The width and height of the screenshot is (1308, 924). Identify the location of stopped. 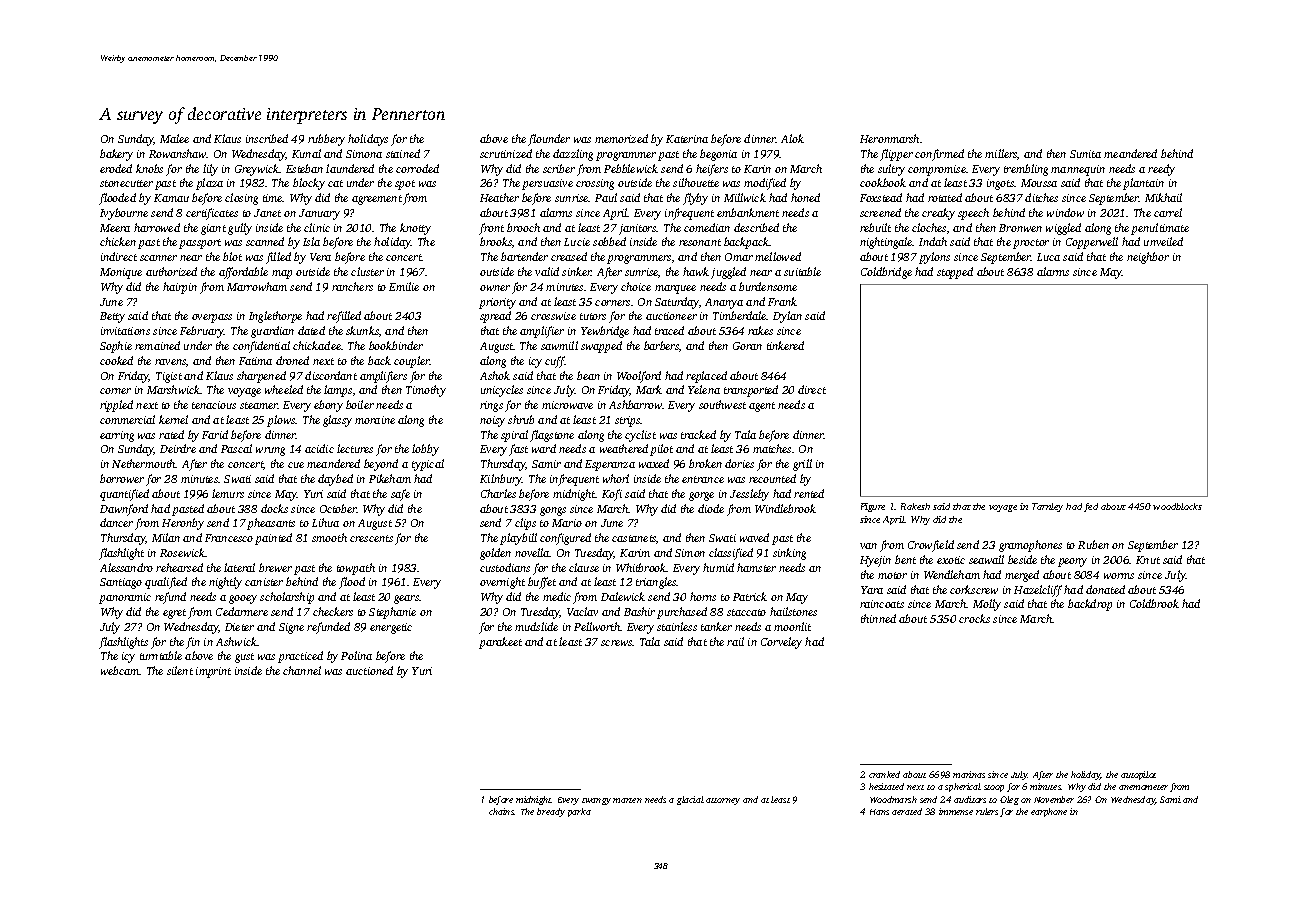
(955, 273).
